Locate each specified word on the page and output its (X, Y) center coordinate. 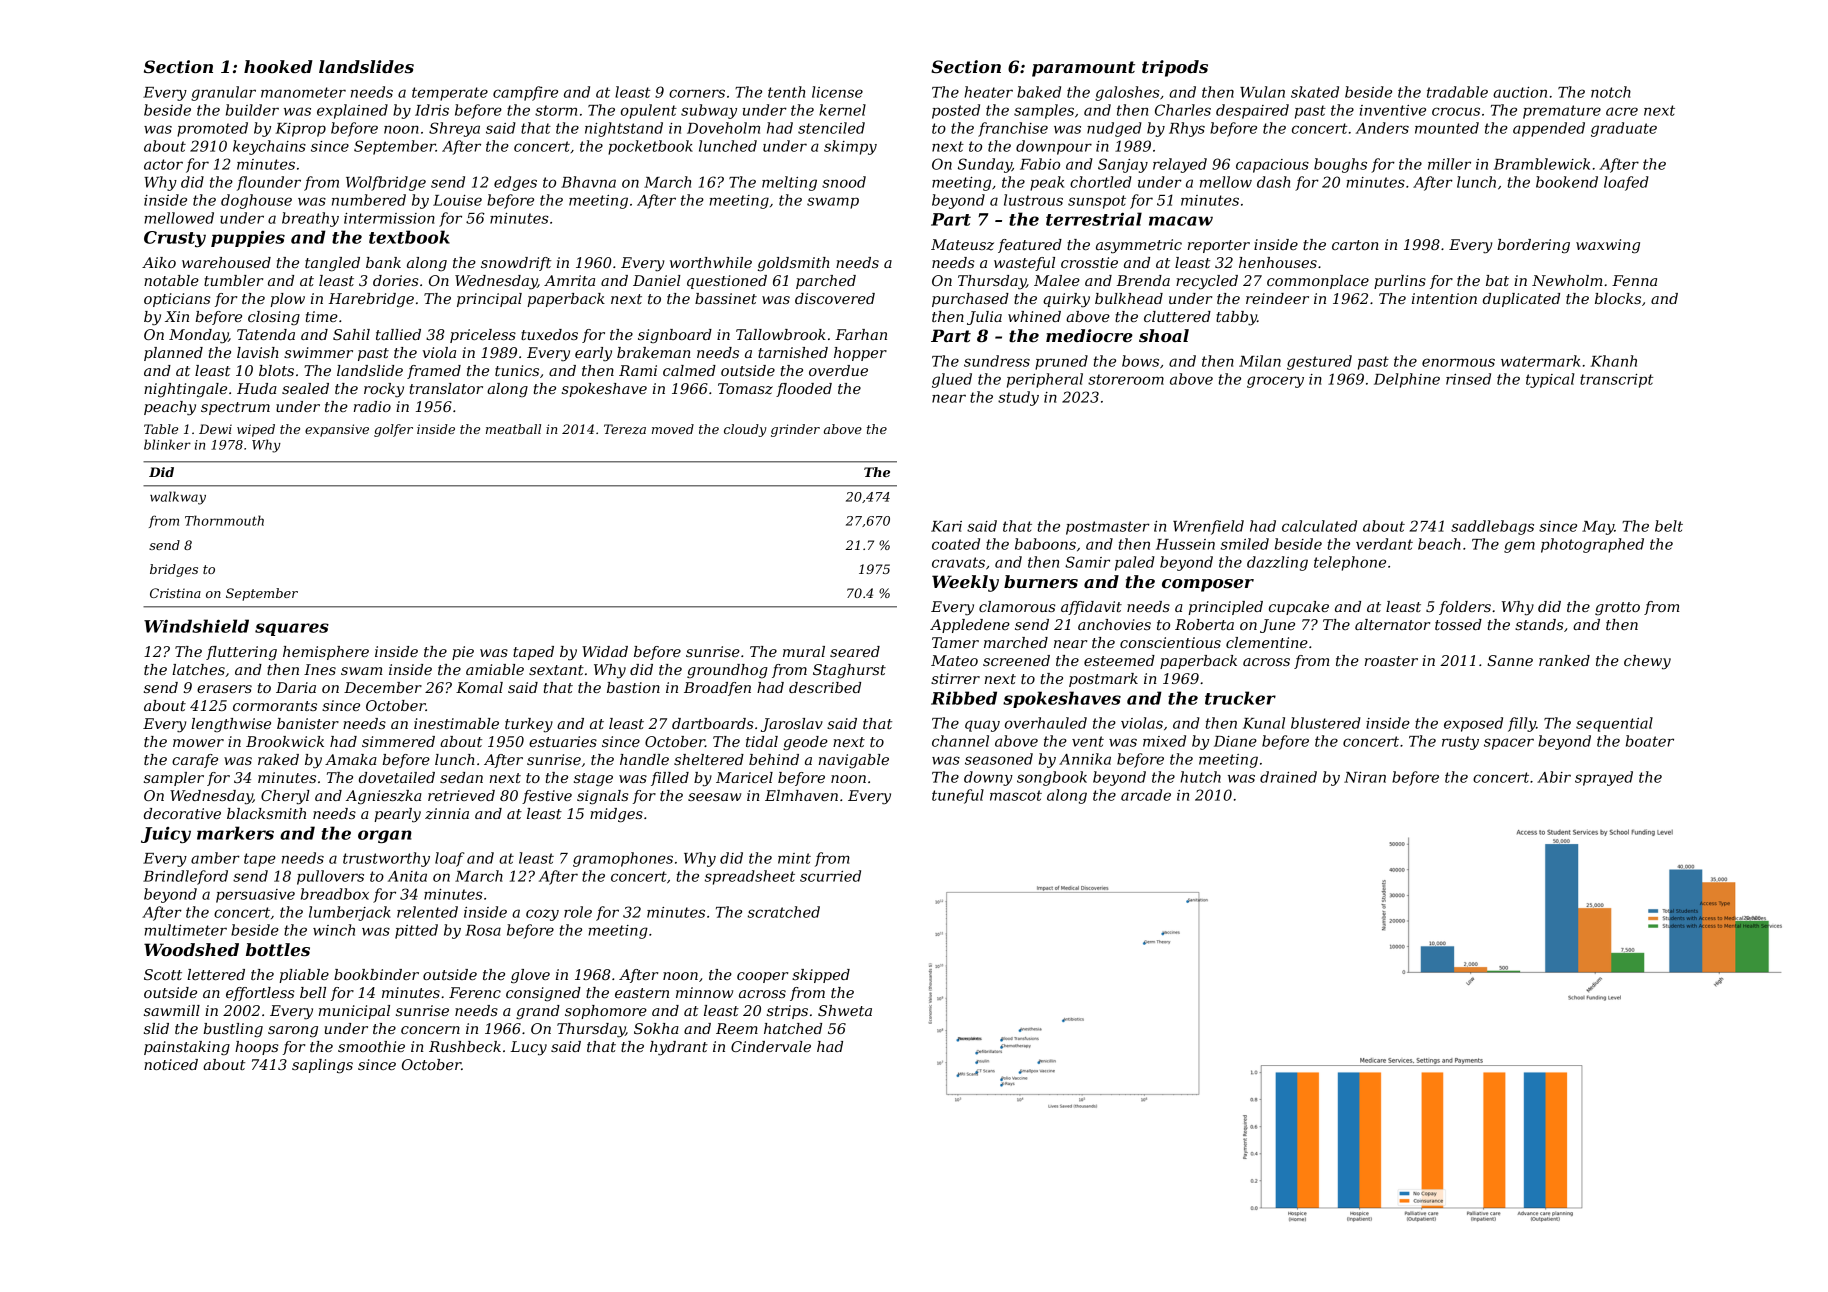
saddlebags (1492, 527)
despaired (1252, 111)
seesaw (714, 797)
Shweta (845, 1010)
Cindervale (771, 1046)
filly (1522, 724)
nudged (1114, 129)
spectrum (235, 408)
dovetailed (397, 777)
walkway (178, 498)
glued (952, 380)
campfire (525, 93)
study (1018, 398)
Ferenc (475, 992)
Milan (1260, 361)
